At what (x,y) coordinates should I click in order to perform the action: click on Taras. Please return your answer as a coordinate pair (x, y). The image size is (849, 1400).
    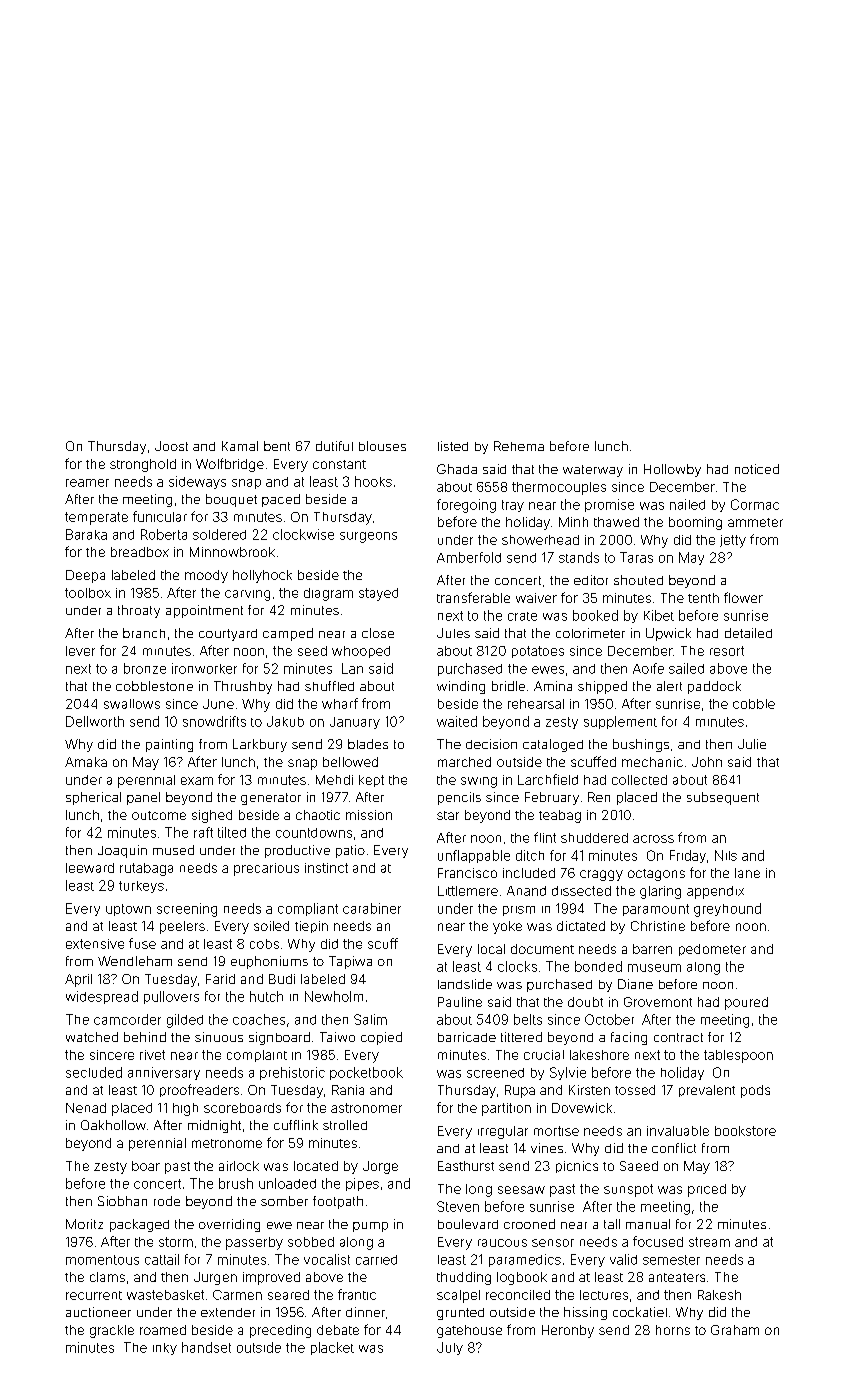
    Looking at the image, I should click on (636, 557).
